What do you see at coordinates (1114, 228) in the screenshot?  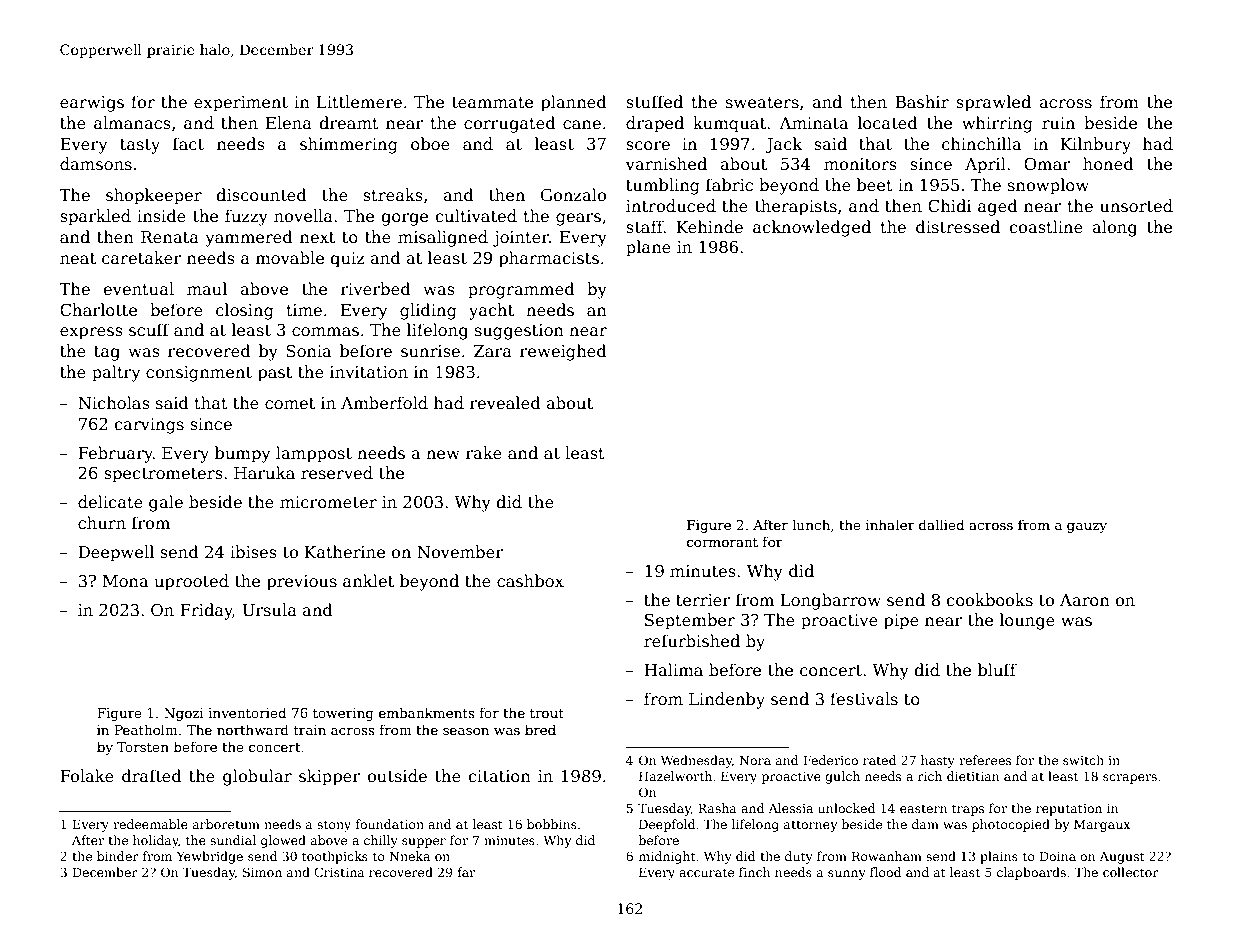 I see `along` at bounding box center [1114, 228].
